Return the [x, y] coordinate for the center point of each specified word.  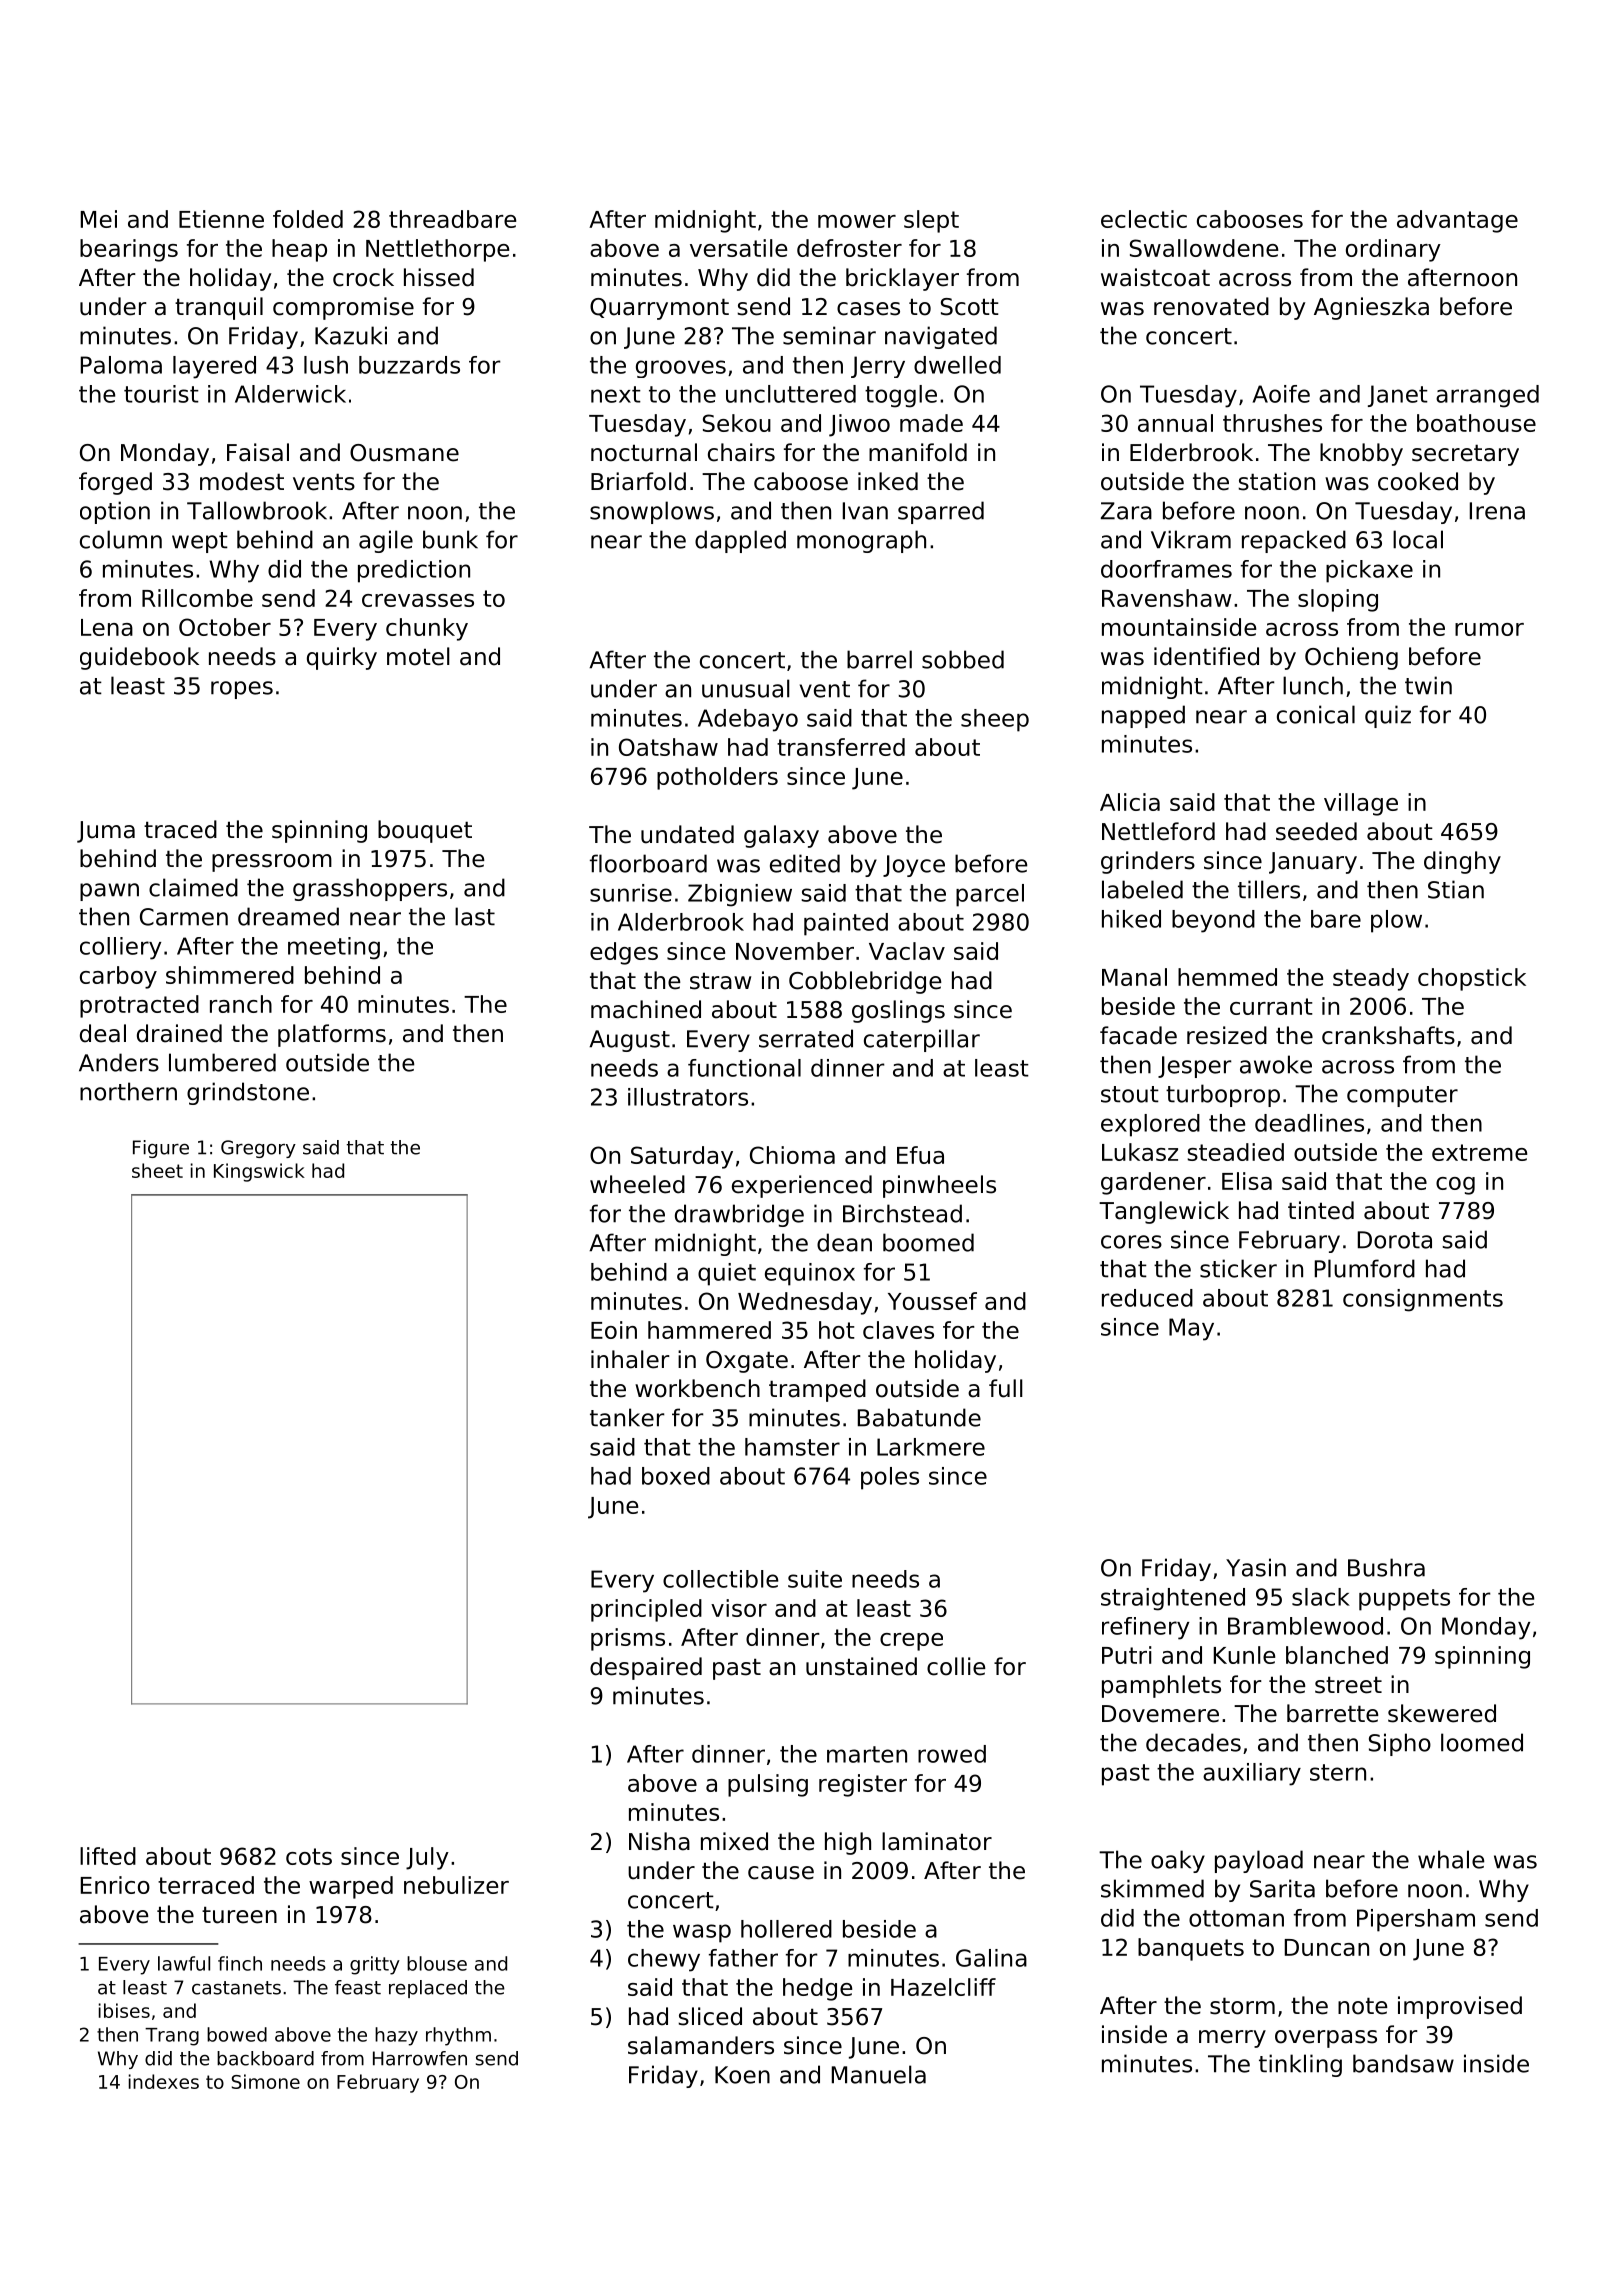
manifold [918, 452]
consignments [1423, 1300]
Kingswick [259, 1172]
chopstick [1472, 979]
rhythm [458, 2036]
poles [890, 1478]
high [848, 1843]
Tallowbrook [257, 510]
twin [1428, 685]
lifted [108, 1856]
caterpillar [922, 1040]
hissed [439, 277]
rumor [1489, 629]
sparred [941, 512]
